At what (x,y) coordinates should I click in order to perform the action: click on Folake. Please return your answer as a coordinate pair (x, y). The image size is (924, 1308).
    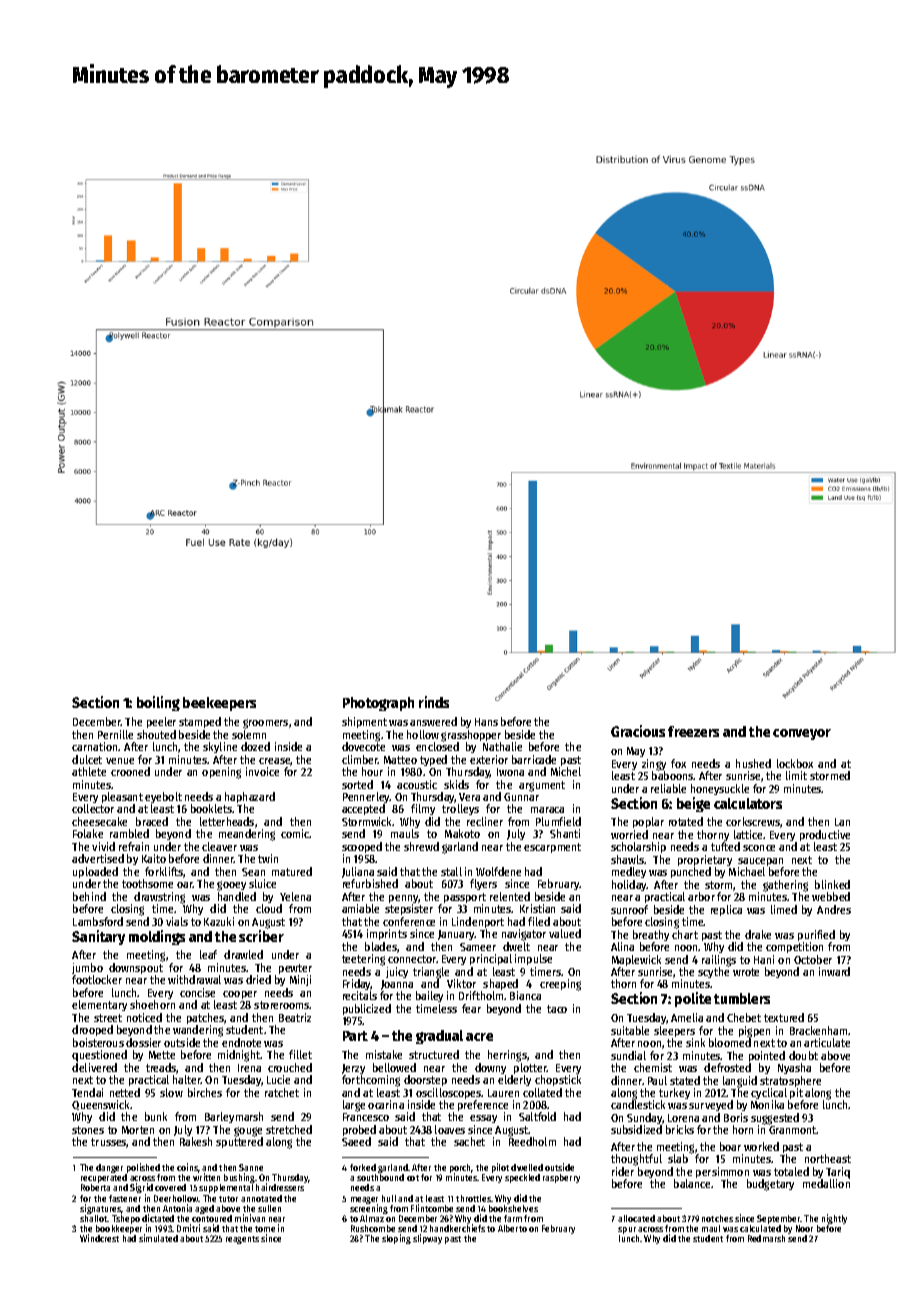
    Looking at the image, I should click on (88, 833).
